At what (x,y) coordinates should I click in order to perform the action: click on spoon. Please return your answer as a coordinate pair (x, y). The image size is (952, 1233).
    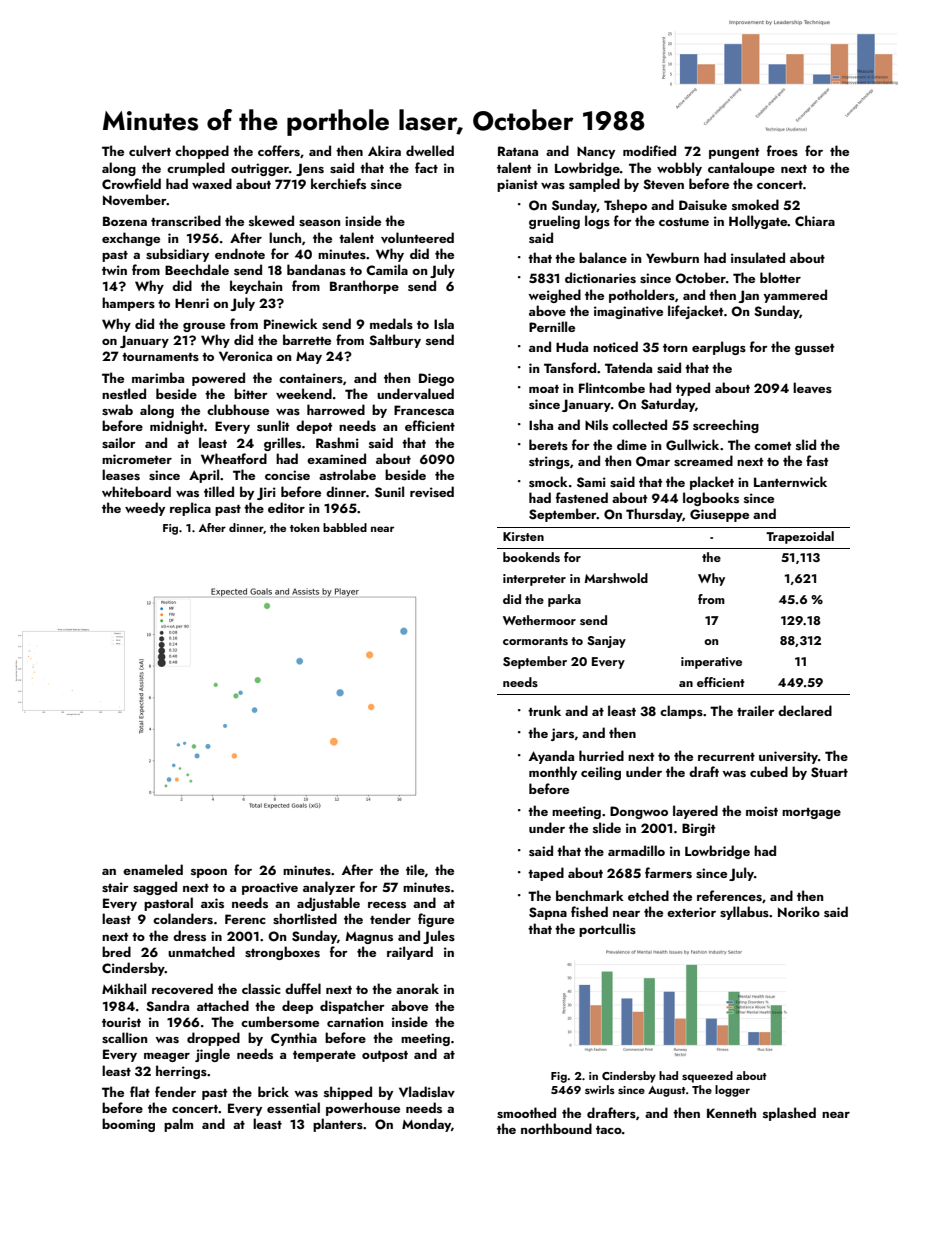
    Looking at the image, I should click on (209, 873).
